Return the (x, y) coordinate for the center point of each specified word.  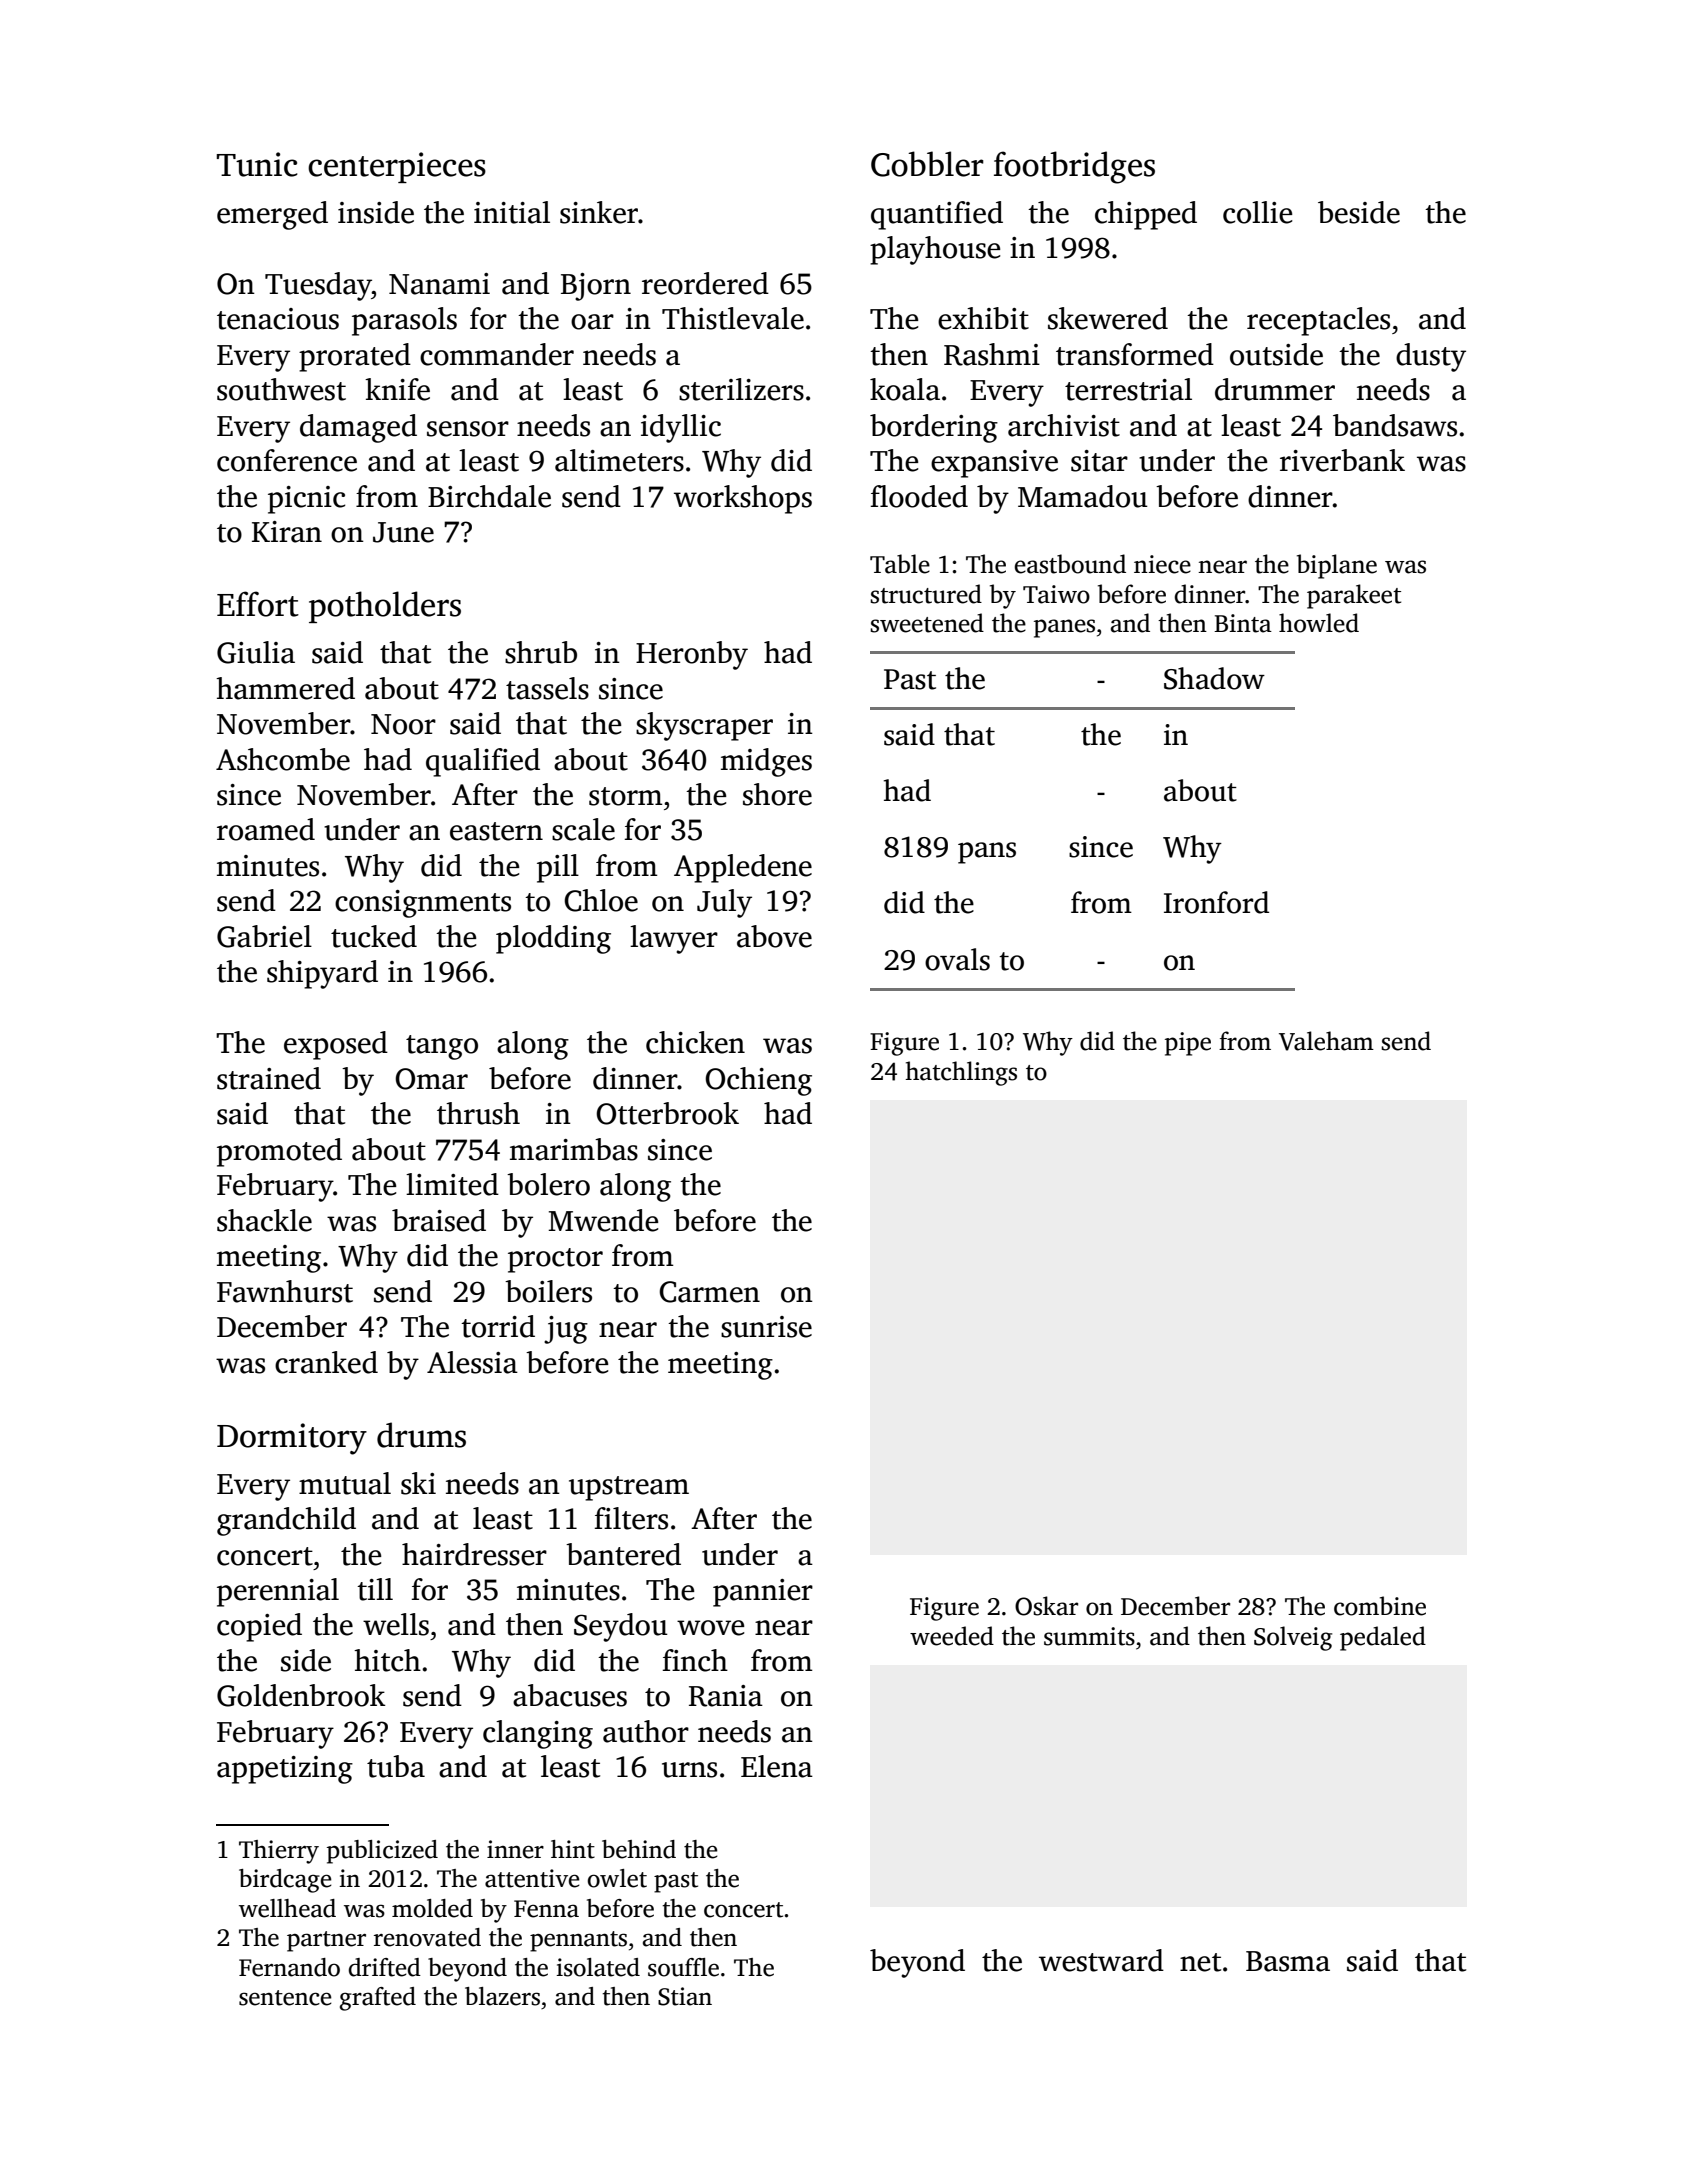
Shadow (1214, 678)
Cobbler (927, 164)
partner (326, 1941)
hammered (285, 688)
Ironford (1216, 902)
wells (396, 1624)
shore (777, 794)
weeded (952, 1636)
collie (1257, 212)
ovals (957, 959)
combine (1380, 1606)
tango (442, 1047)
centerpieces (397, 167)
